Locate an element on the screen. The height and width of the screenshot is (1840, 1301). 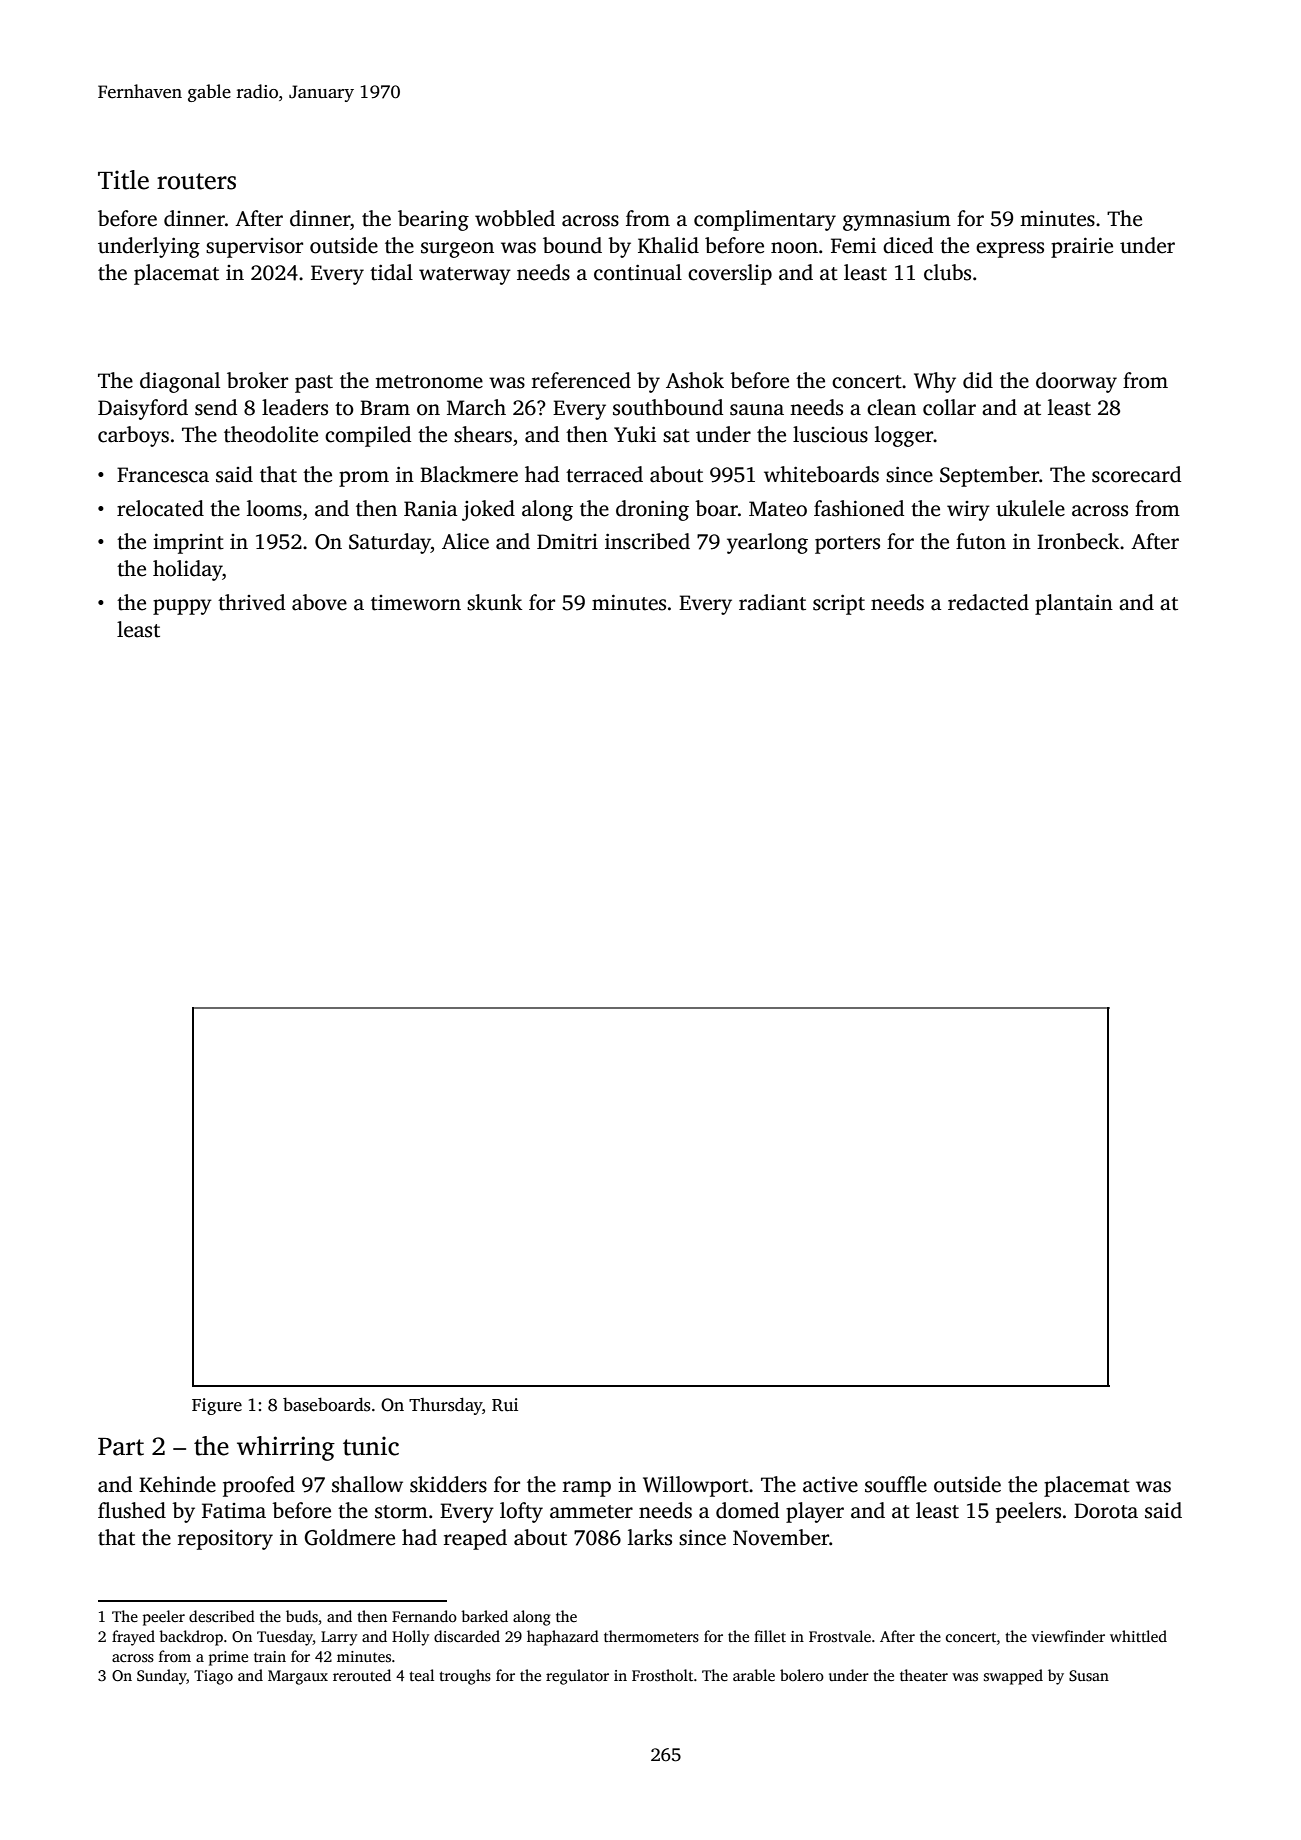
tidal is located at coordinates (391, 272).
